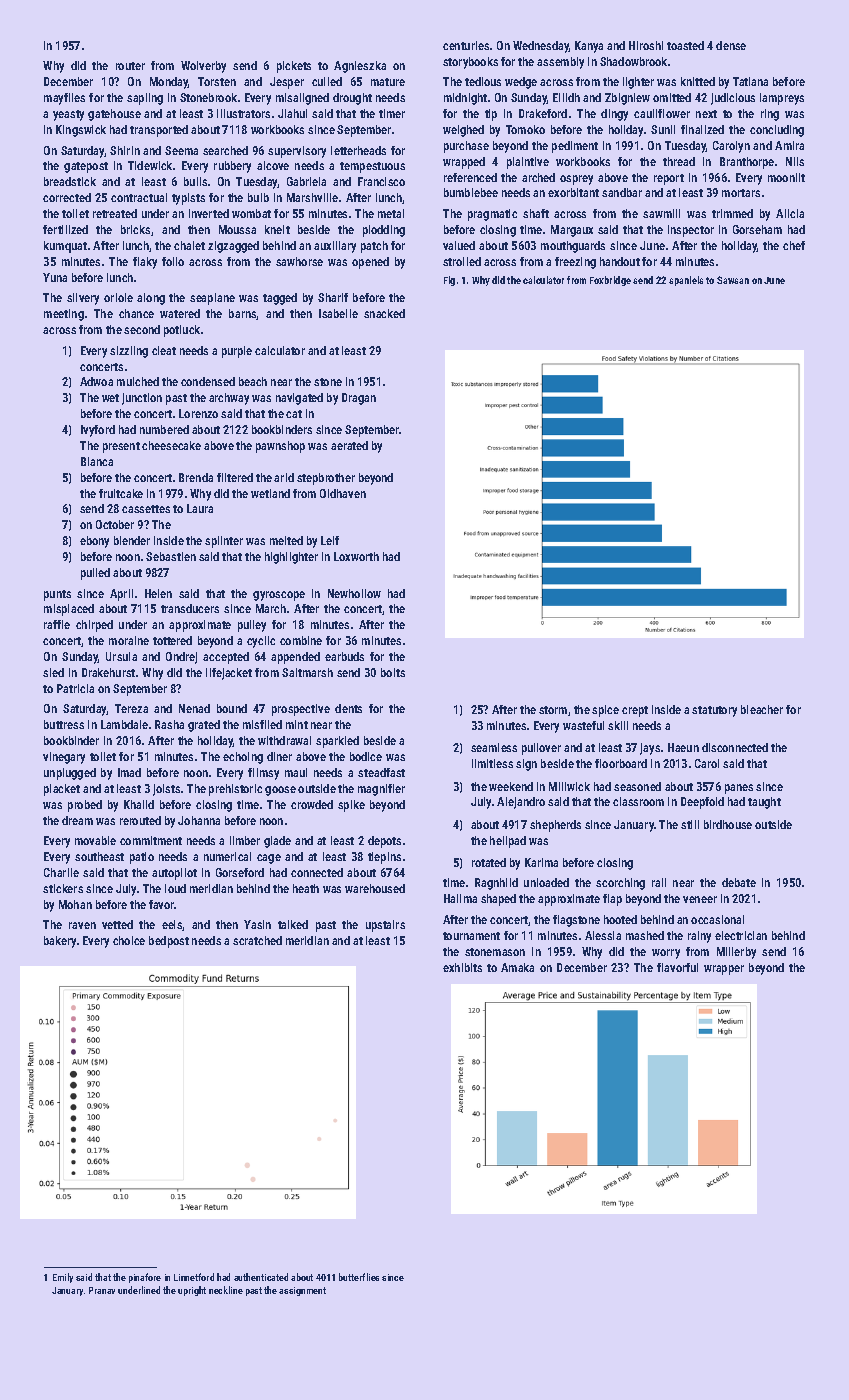 Image resolution: width=849 pixels, height=1400 pixels. Describe the element at coordinates (77, 820) in the document. I see `dream` at that location.
